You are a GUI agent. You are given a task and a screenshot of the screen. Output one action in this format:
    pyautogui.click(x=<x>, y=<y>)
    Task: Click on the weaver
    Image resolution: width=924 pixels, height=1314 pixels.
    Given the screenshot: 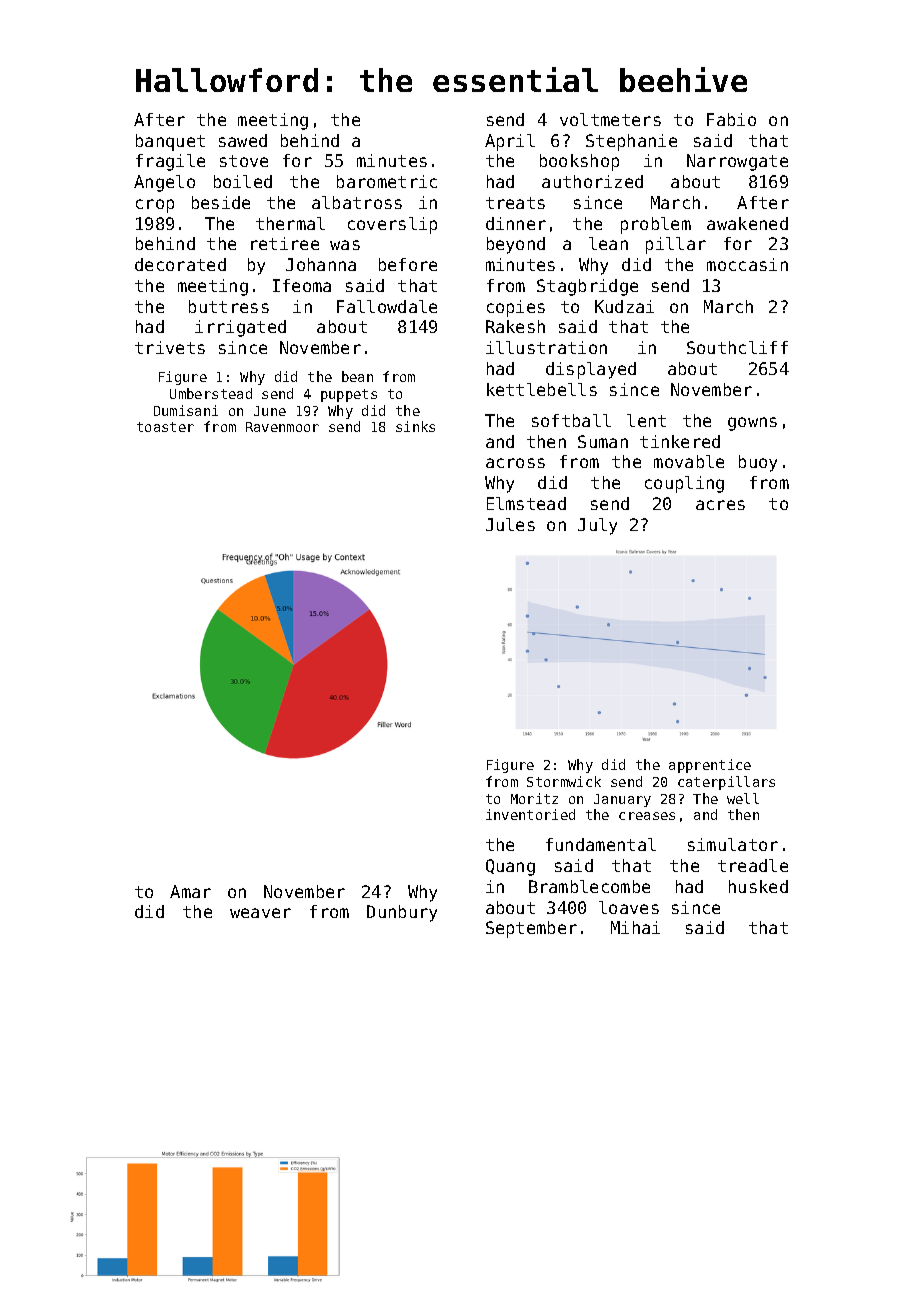 What is the action you would take?
    pyautogui.click(x=260, y=913)
